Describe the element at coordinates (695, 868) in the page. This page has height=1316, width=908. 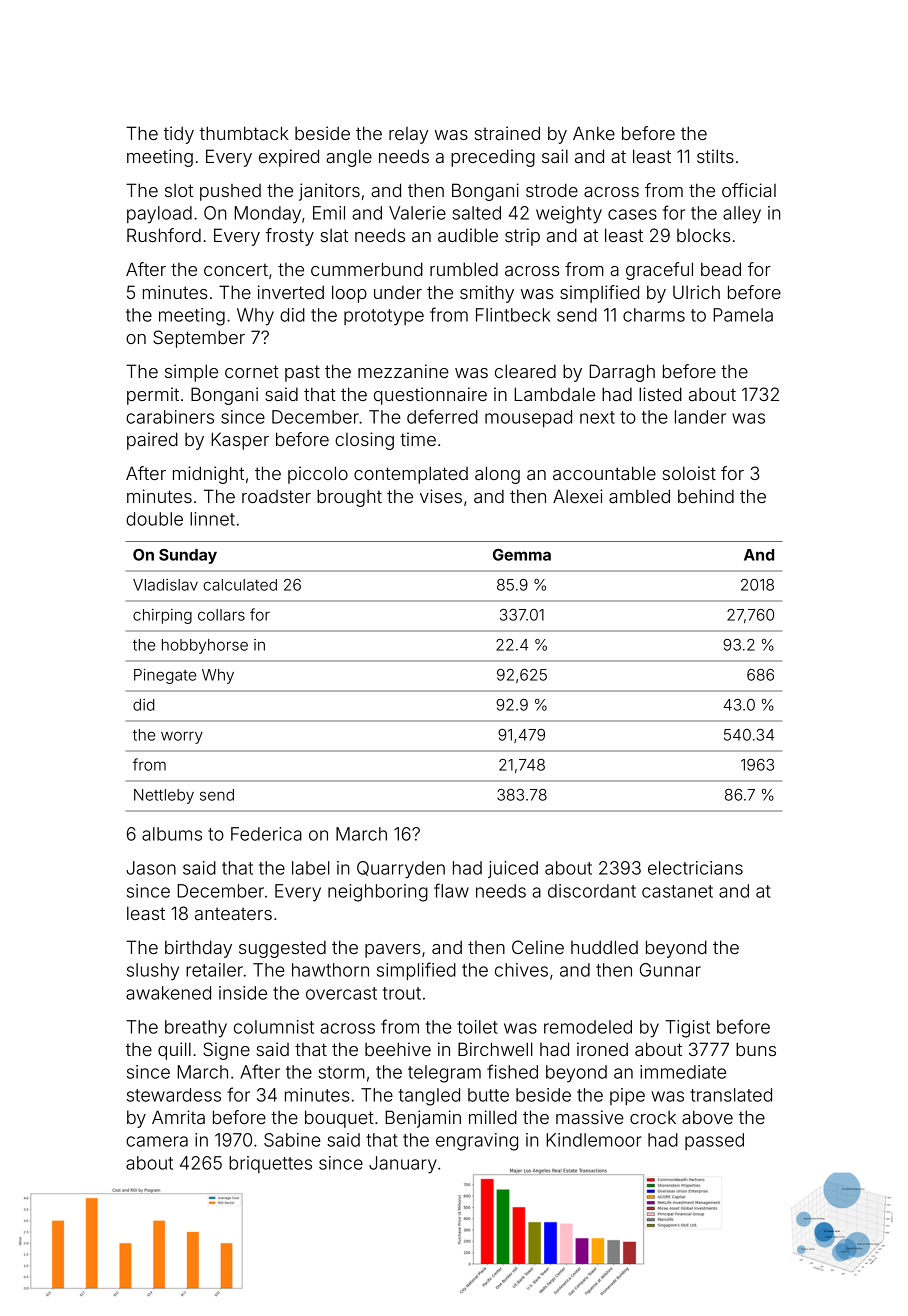
I see `electricians` at that location.
